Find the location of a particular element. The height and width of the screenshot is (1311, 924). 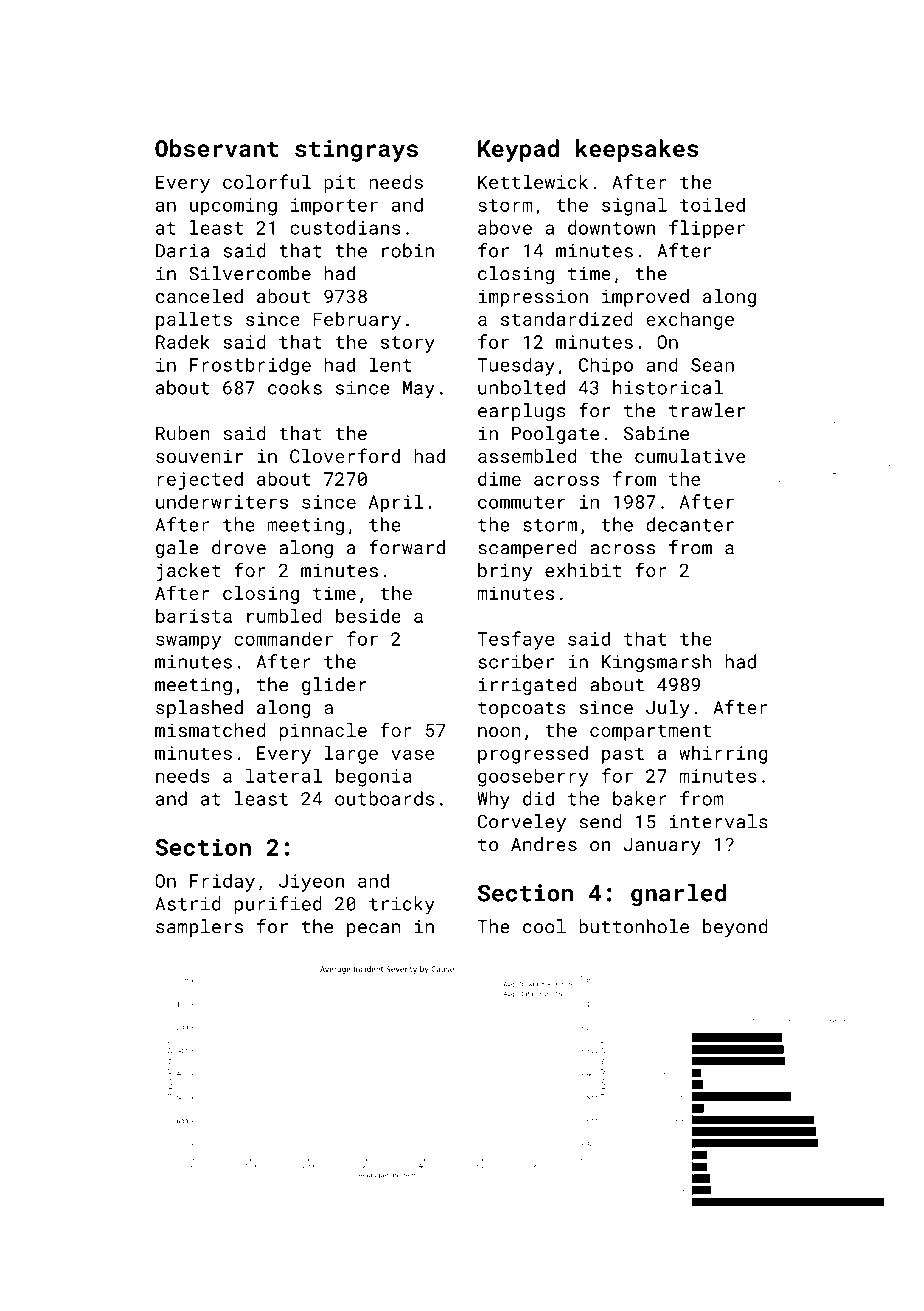

samplers is located at coordinates (199, 928).
